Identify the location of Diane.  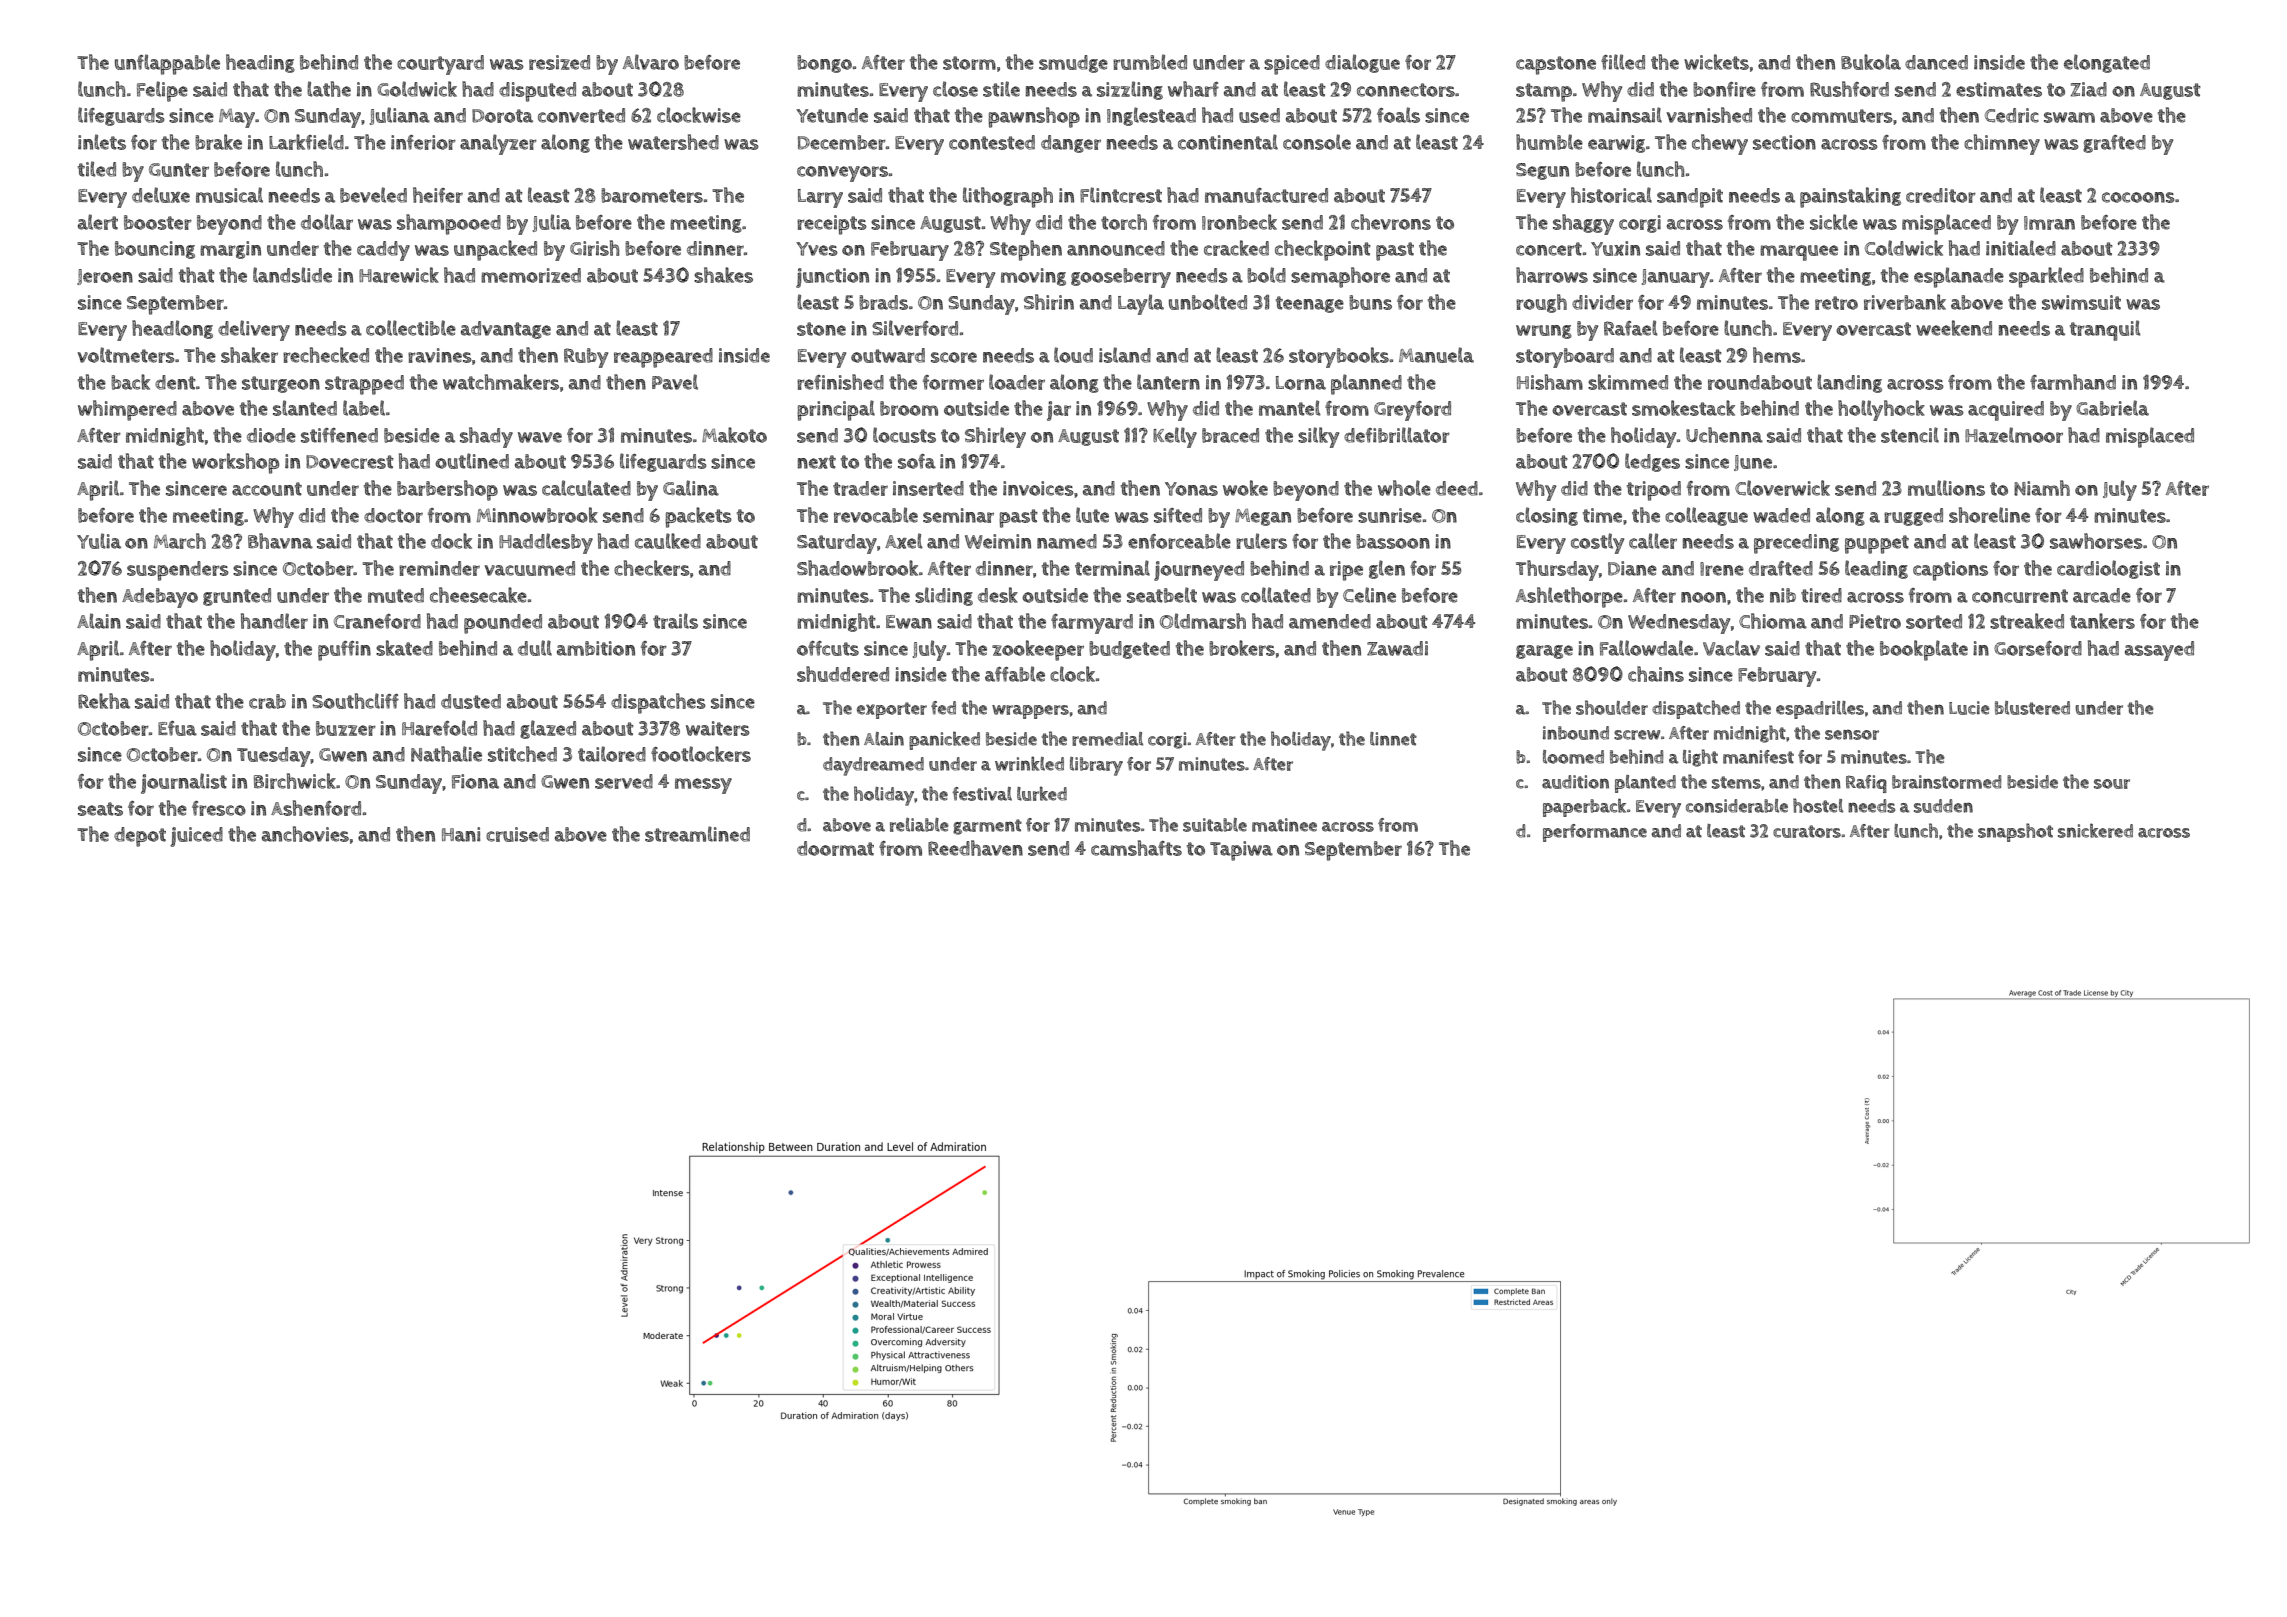
(1632, 568).
